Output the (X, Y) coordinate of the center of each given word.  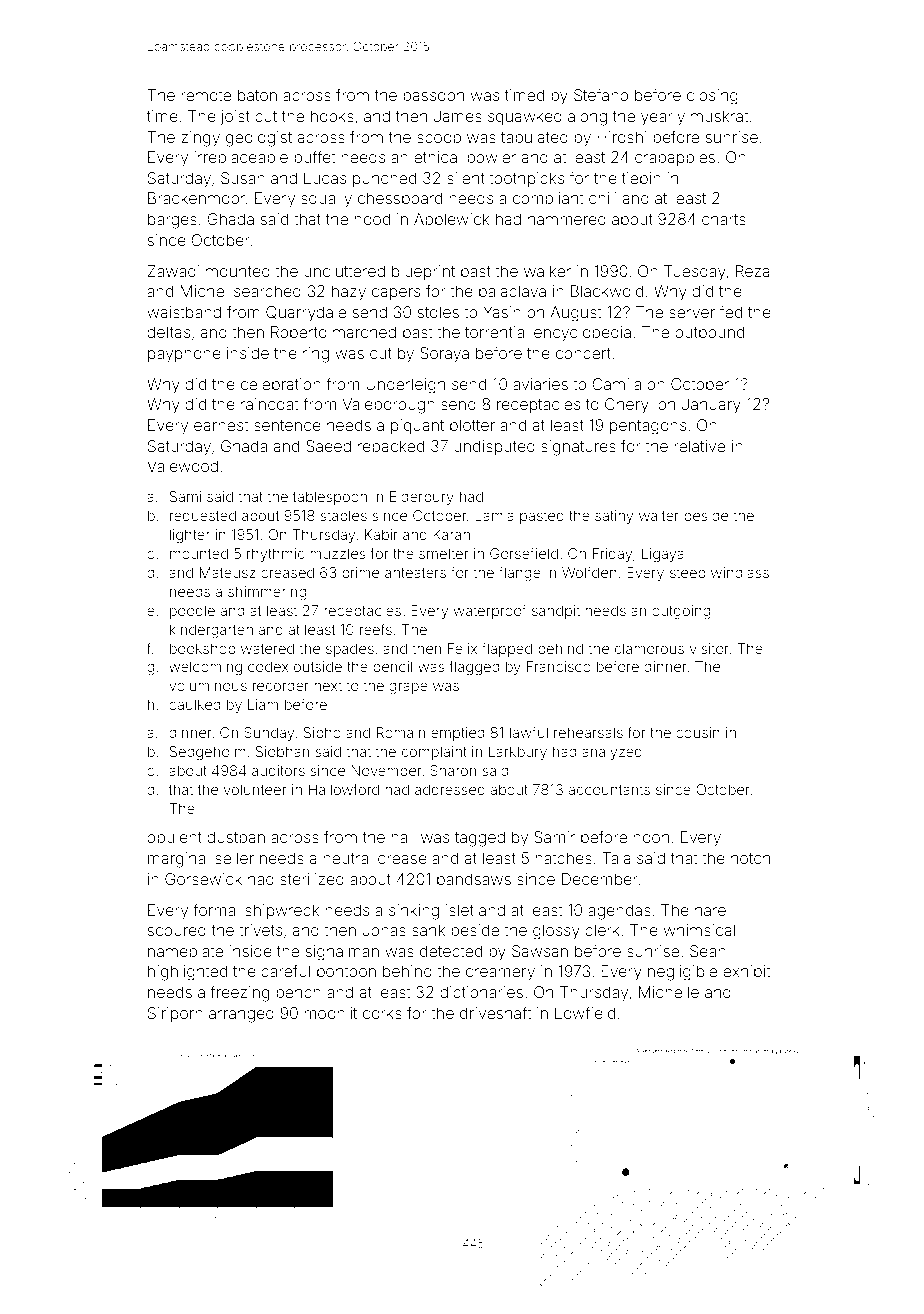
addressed (450, 789)
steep (688, 574)
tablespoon (330, 498)
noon (651, 838)
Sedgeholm (208, 753)
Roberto (299, 332)
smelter (443, 553)
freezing (239, 993)
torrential (496, 332)
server (692, 313)
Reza (753, 271)
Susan (243, 178)
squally (326, 200)
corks (382, 1013)
